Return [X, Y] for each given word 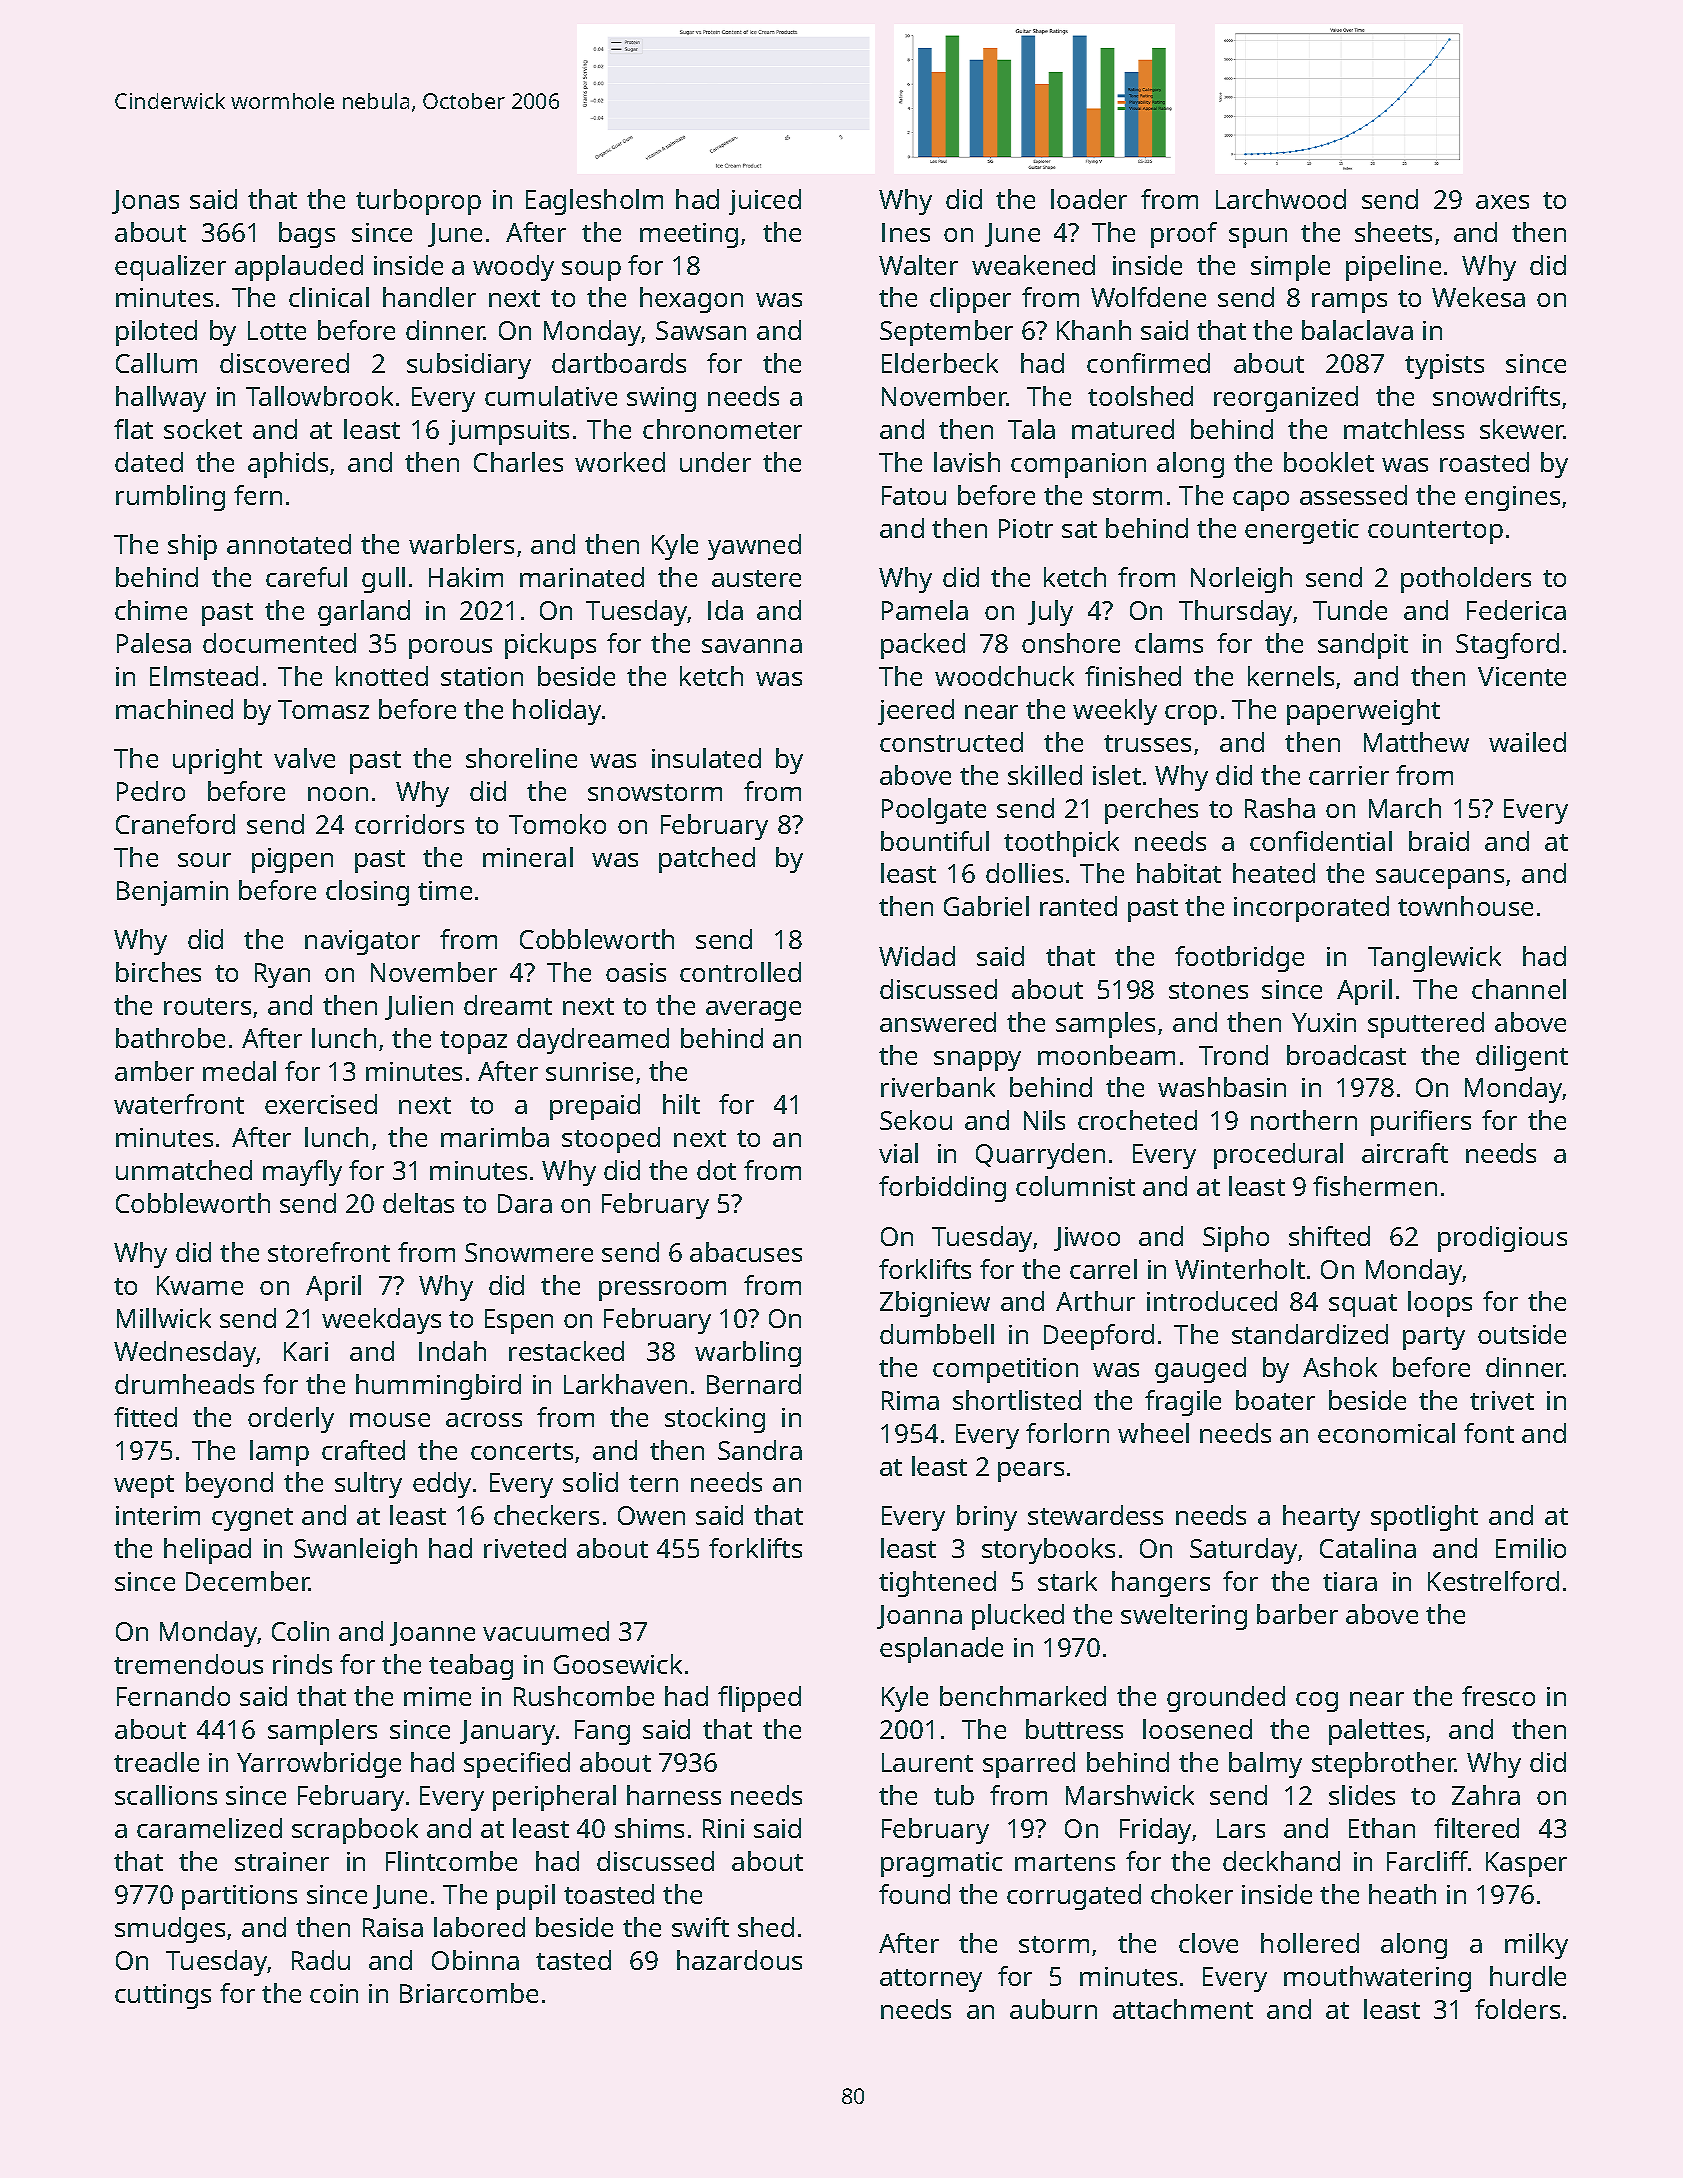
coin [334, 1993]
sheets [1393, 232]
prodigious [1502, 1239]
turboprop [418, 202]
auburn [1053, 2009]
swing [661, 399]
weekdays [381, 1321]
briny [987, 1518]
